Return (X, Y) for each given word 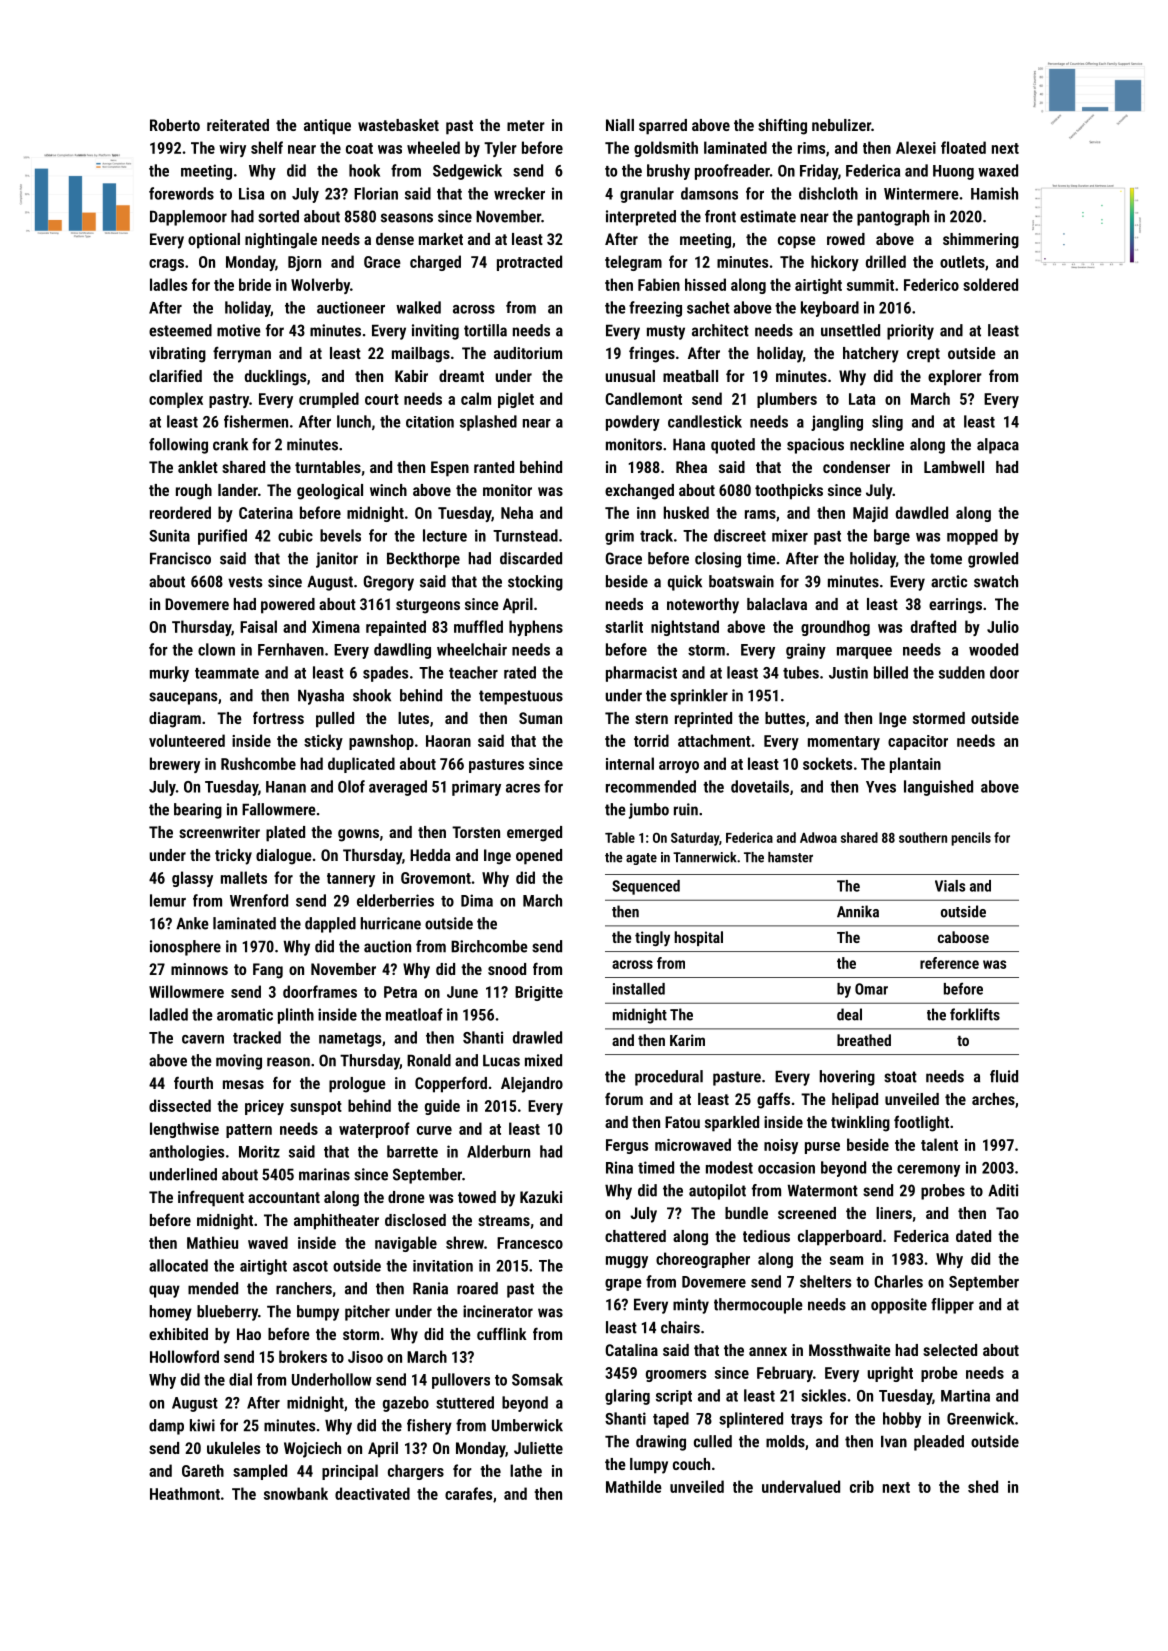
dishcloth (828, 193)
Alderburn (498, 1151)
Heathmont (185, 1493)
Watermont (822, 1190)
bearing (198, 811)
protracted (529, 263)
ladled (169, 1014)
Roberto (175, 125)
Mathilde (634, 1486)
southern (923, 837)
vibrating (177, 355)
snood (507, 969)
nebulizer (841, 125)
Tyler (500, 149)
